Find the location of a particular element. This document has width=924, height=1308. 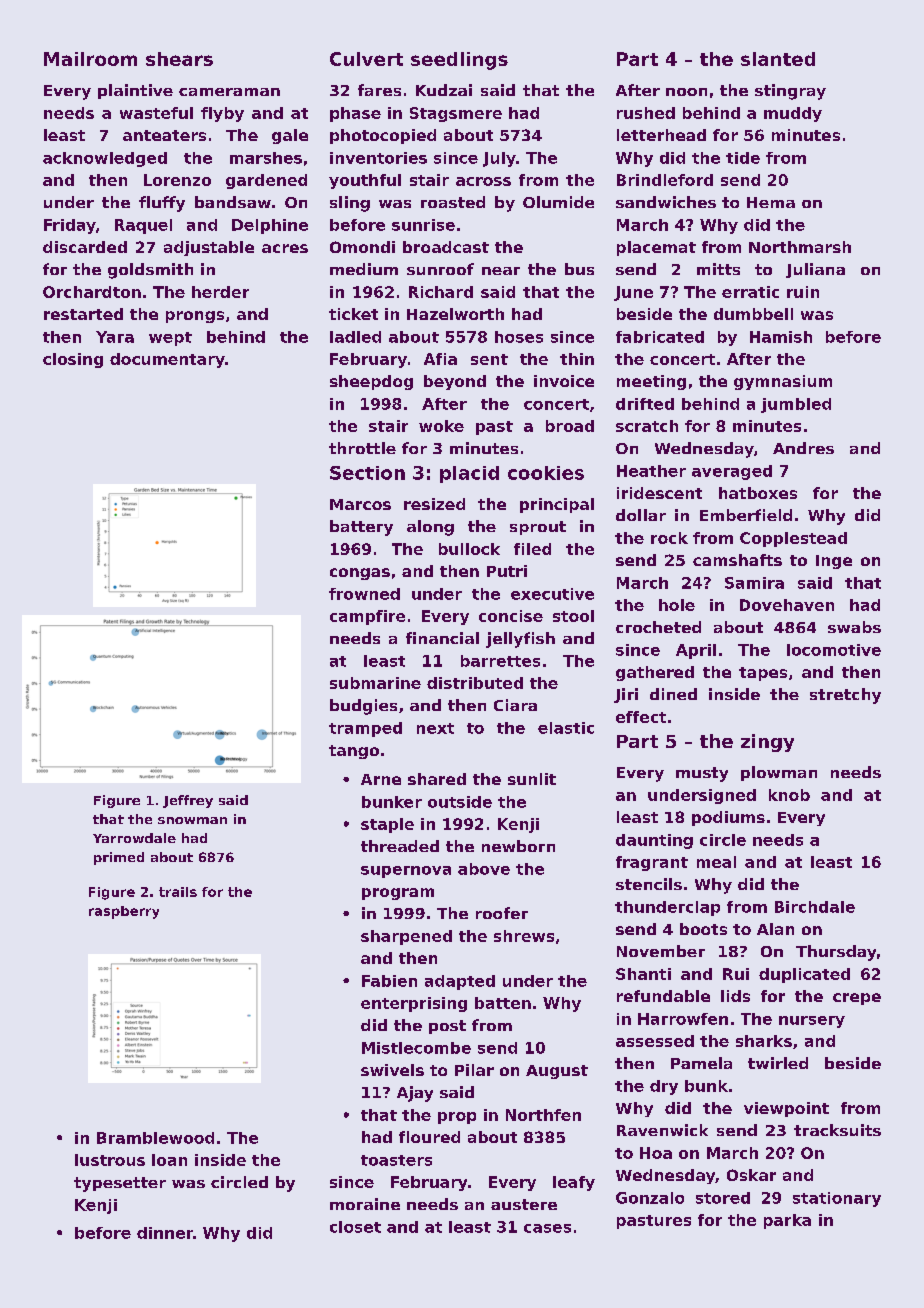

tango is located at coordinates (354, 752).
